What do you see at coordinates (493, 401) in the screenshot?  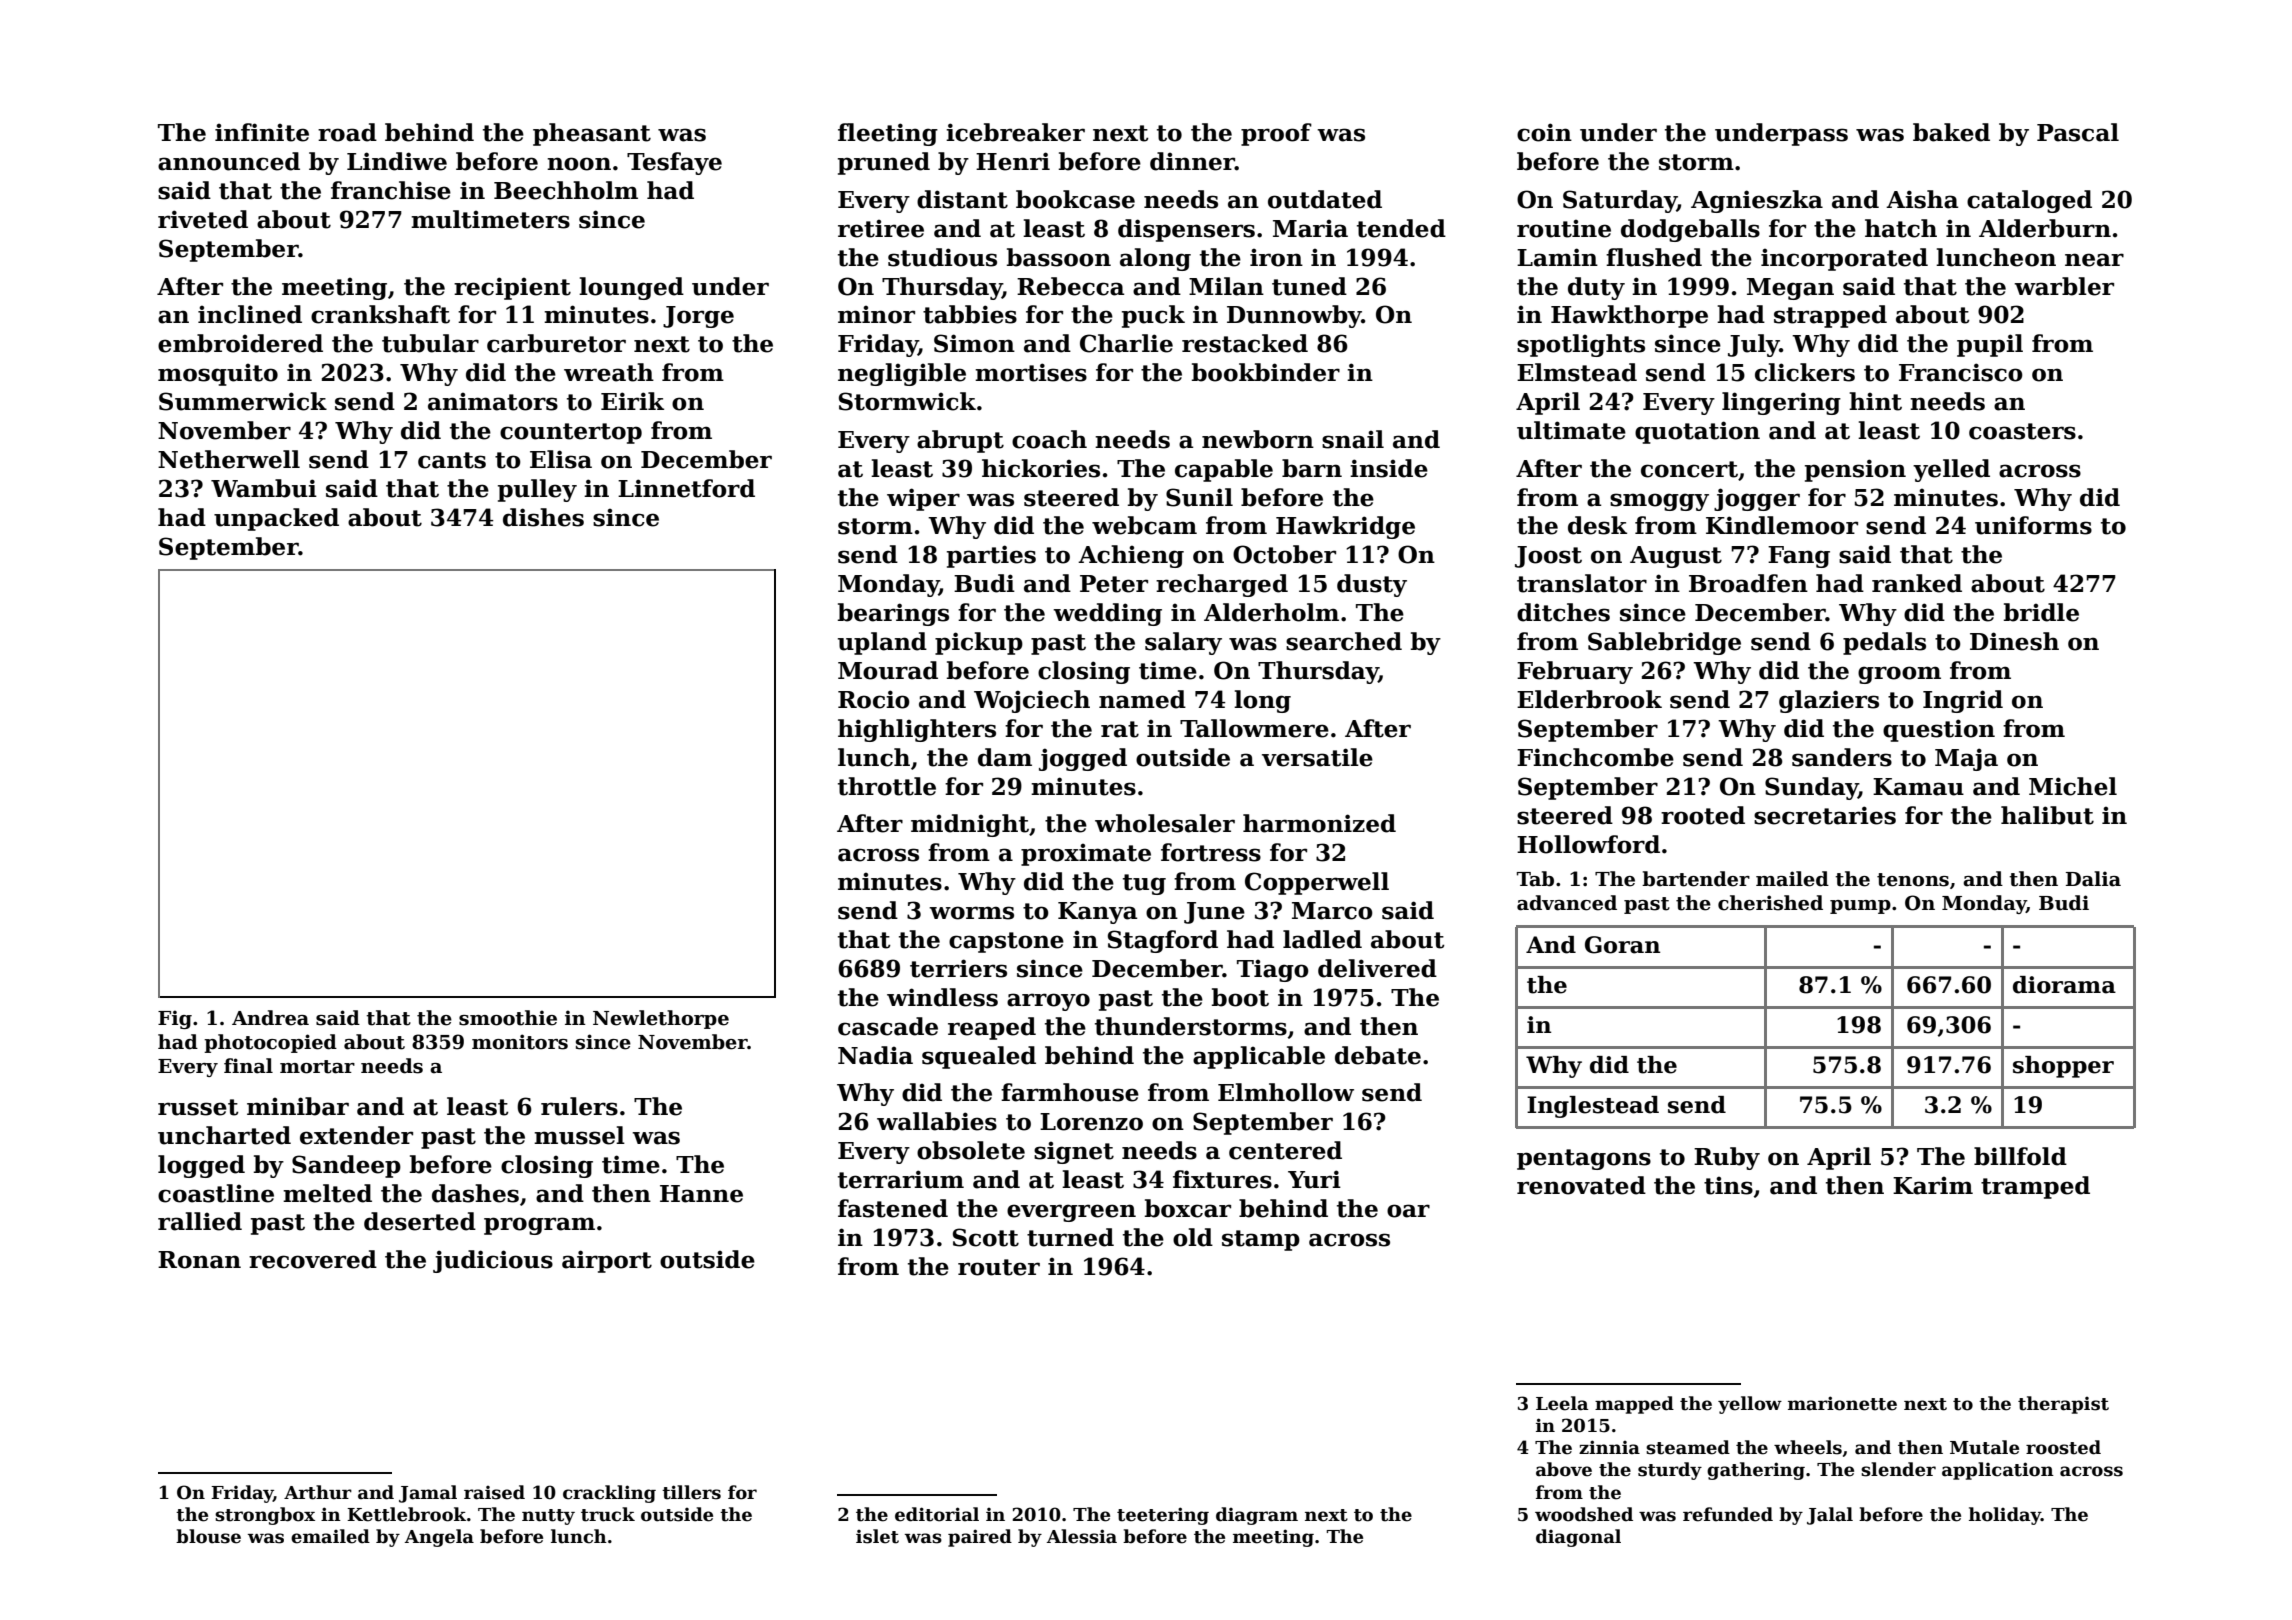 I see `animators` at bounding box center [493, 401].
